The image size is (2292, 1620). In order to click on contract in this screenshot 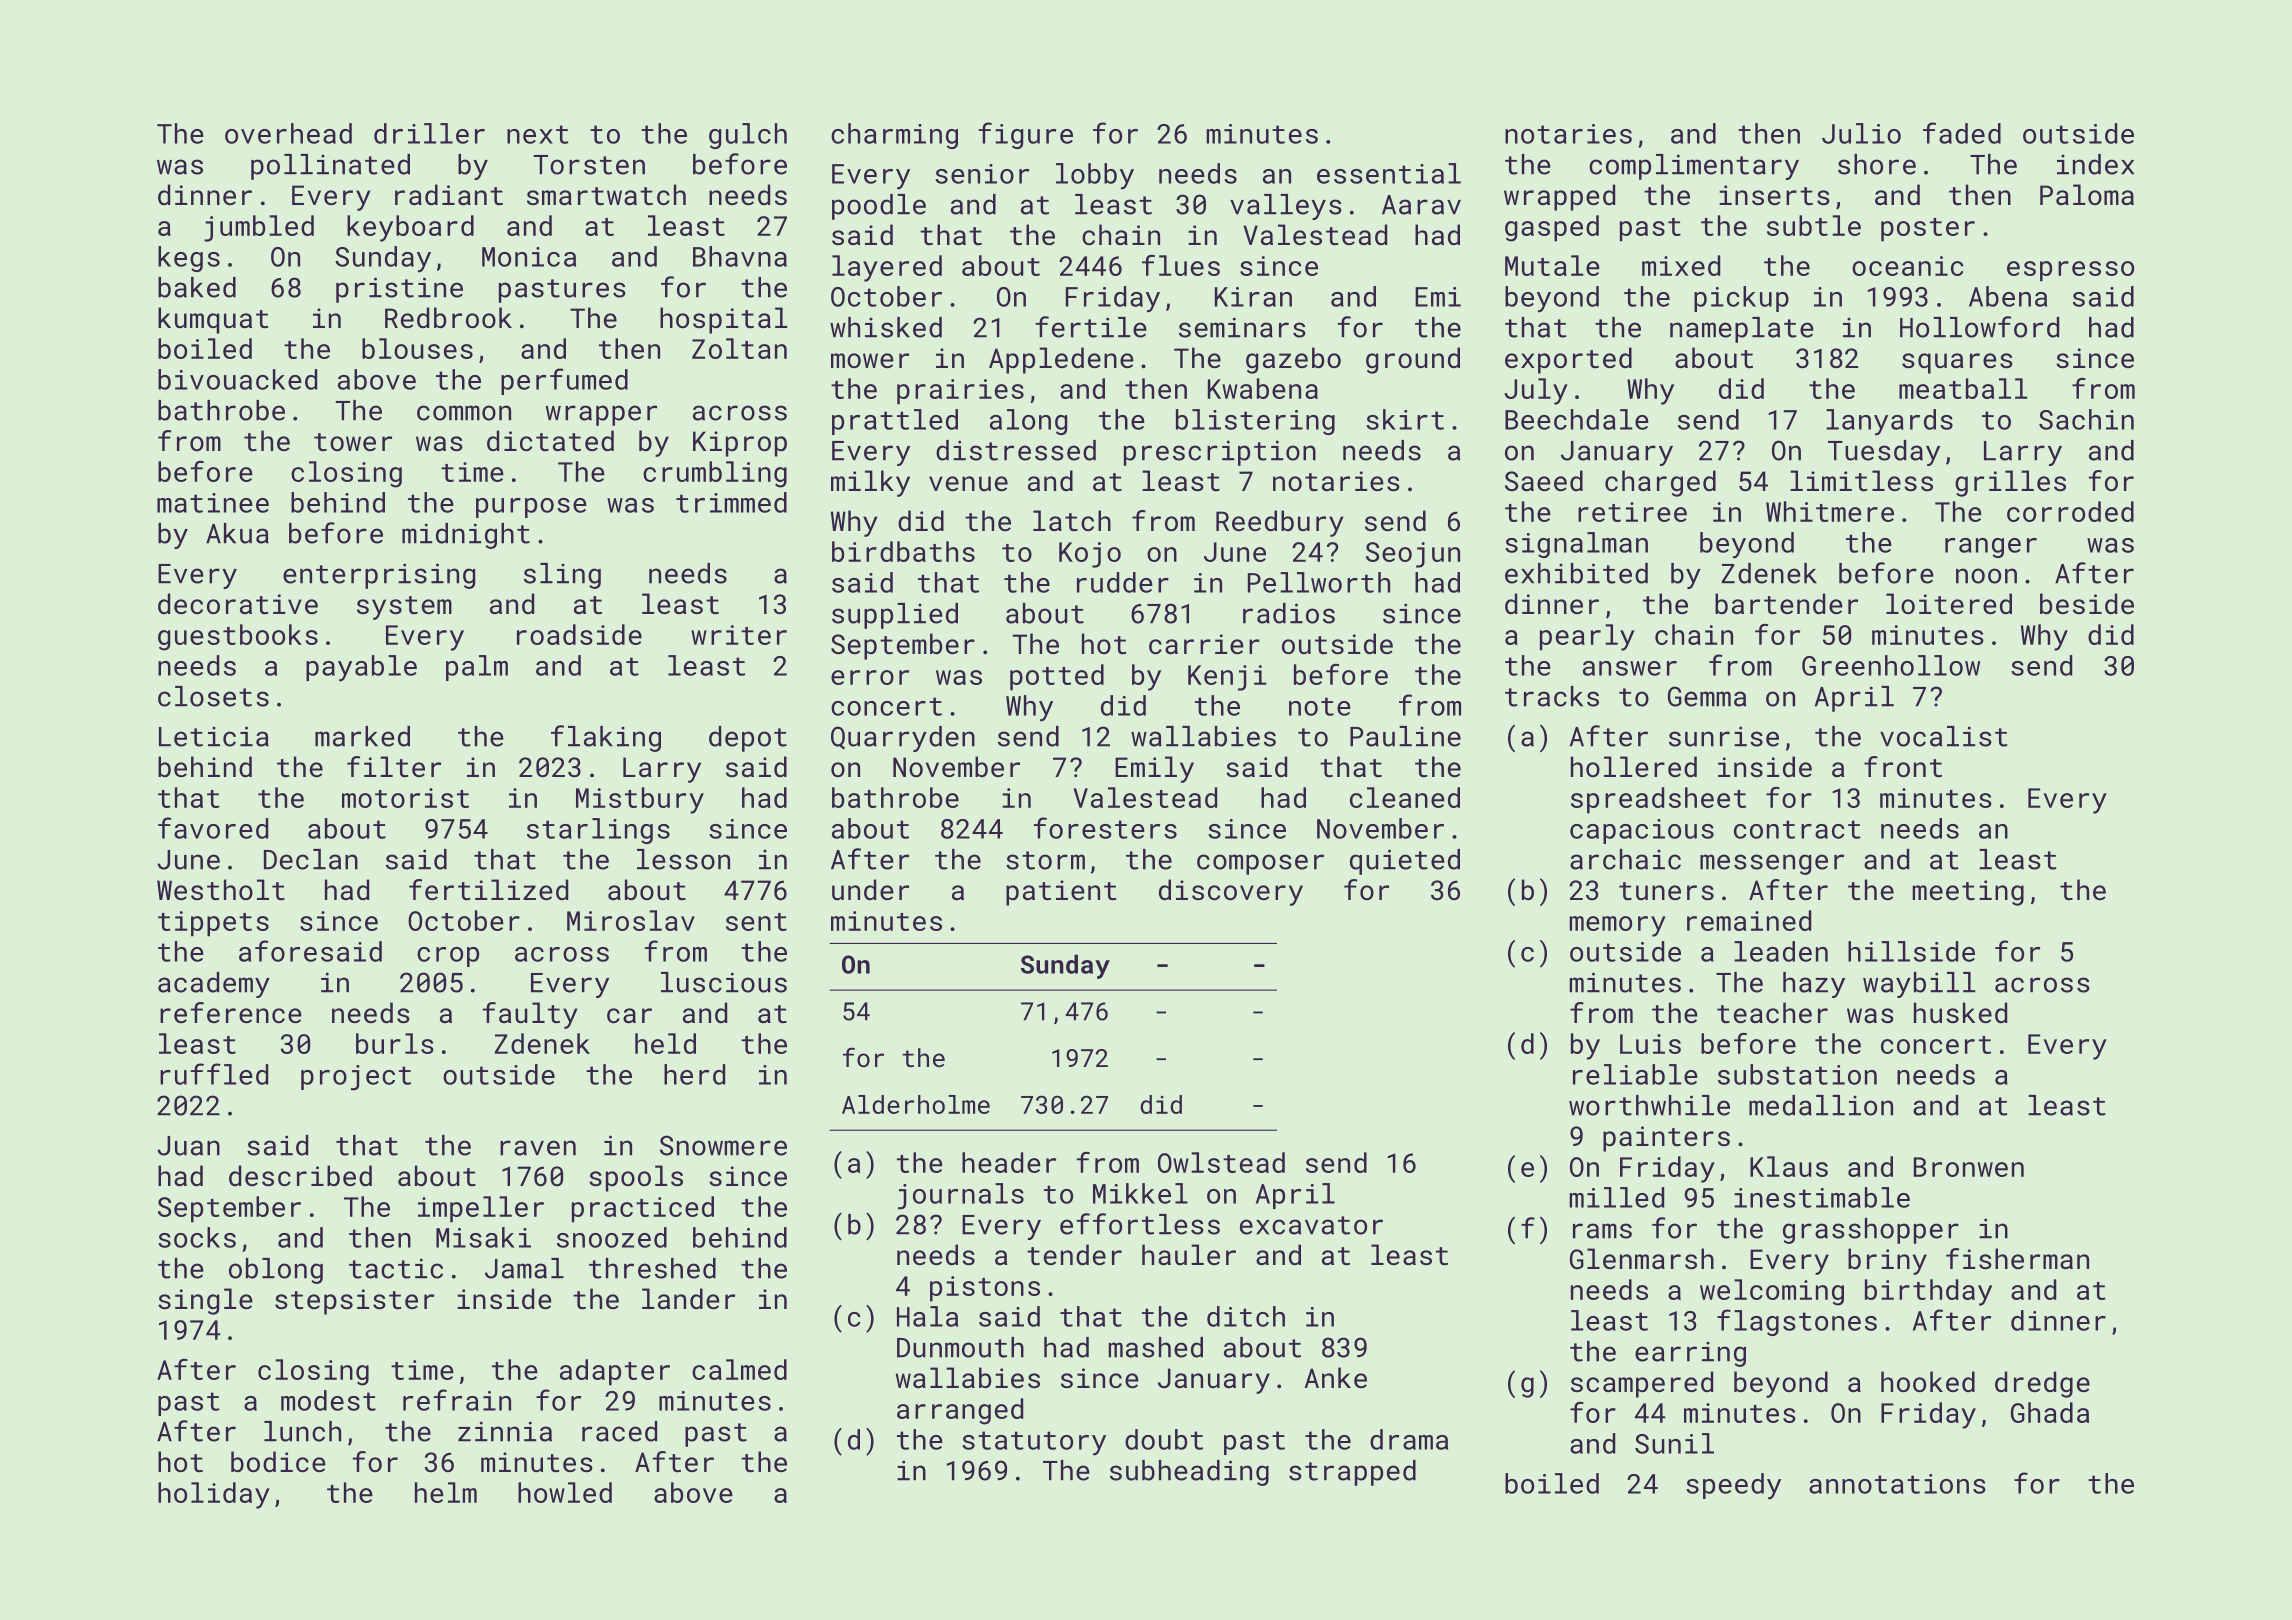, I will do `click(1797, 829)`.
